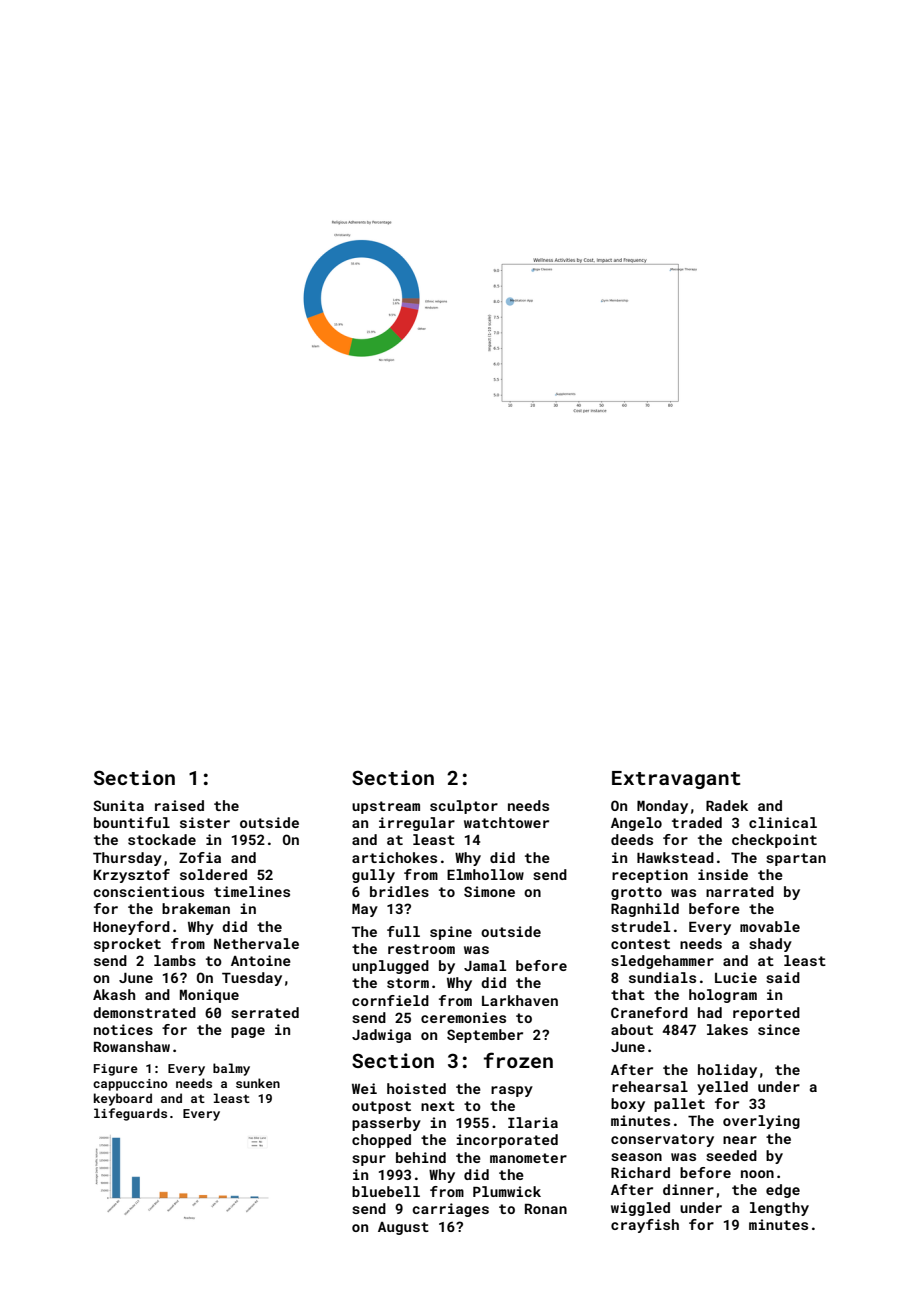 The height and width of the screenshot is (1308, 924). I want to click on spartan, so click(796, 859).
